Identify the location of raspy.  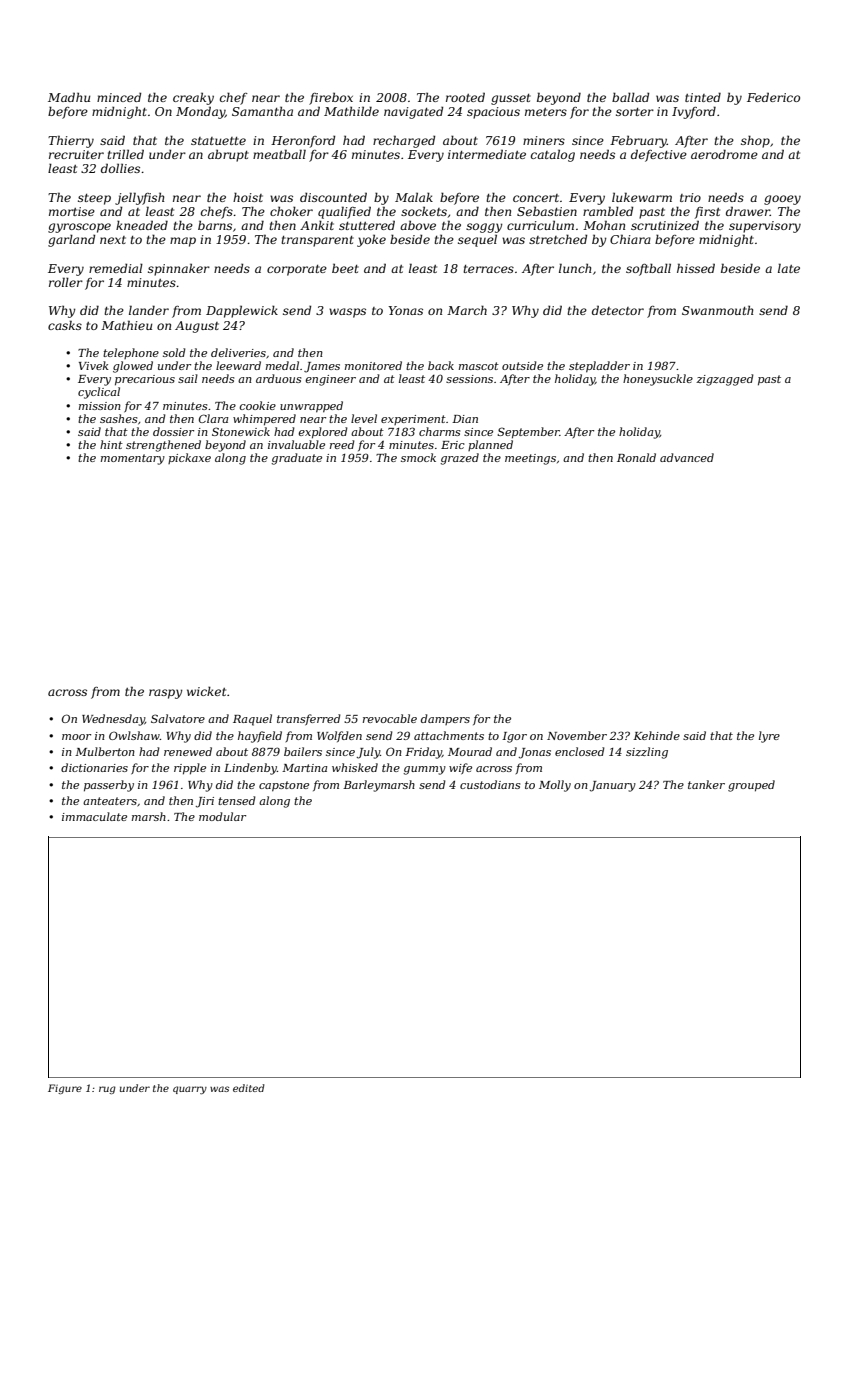
(166, 694).
